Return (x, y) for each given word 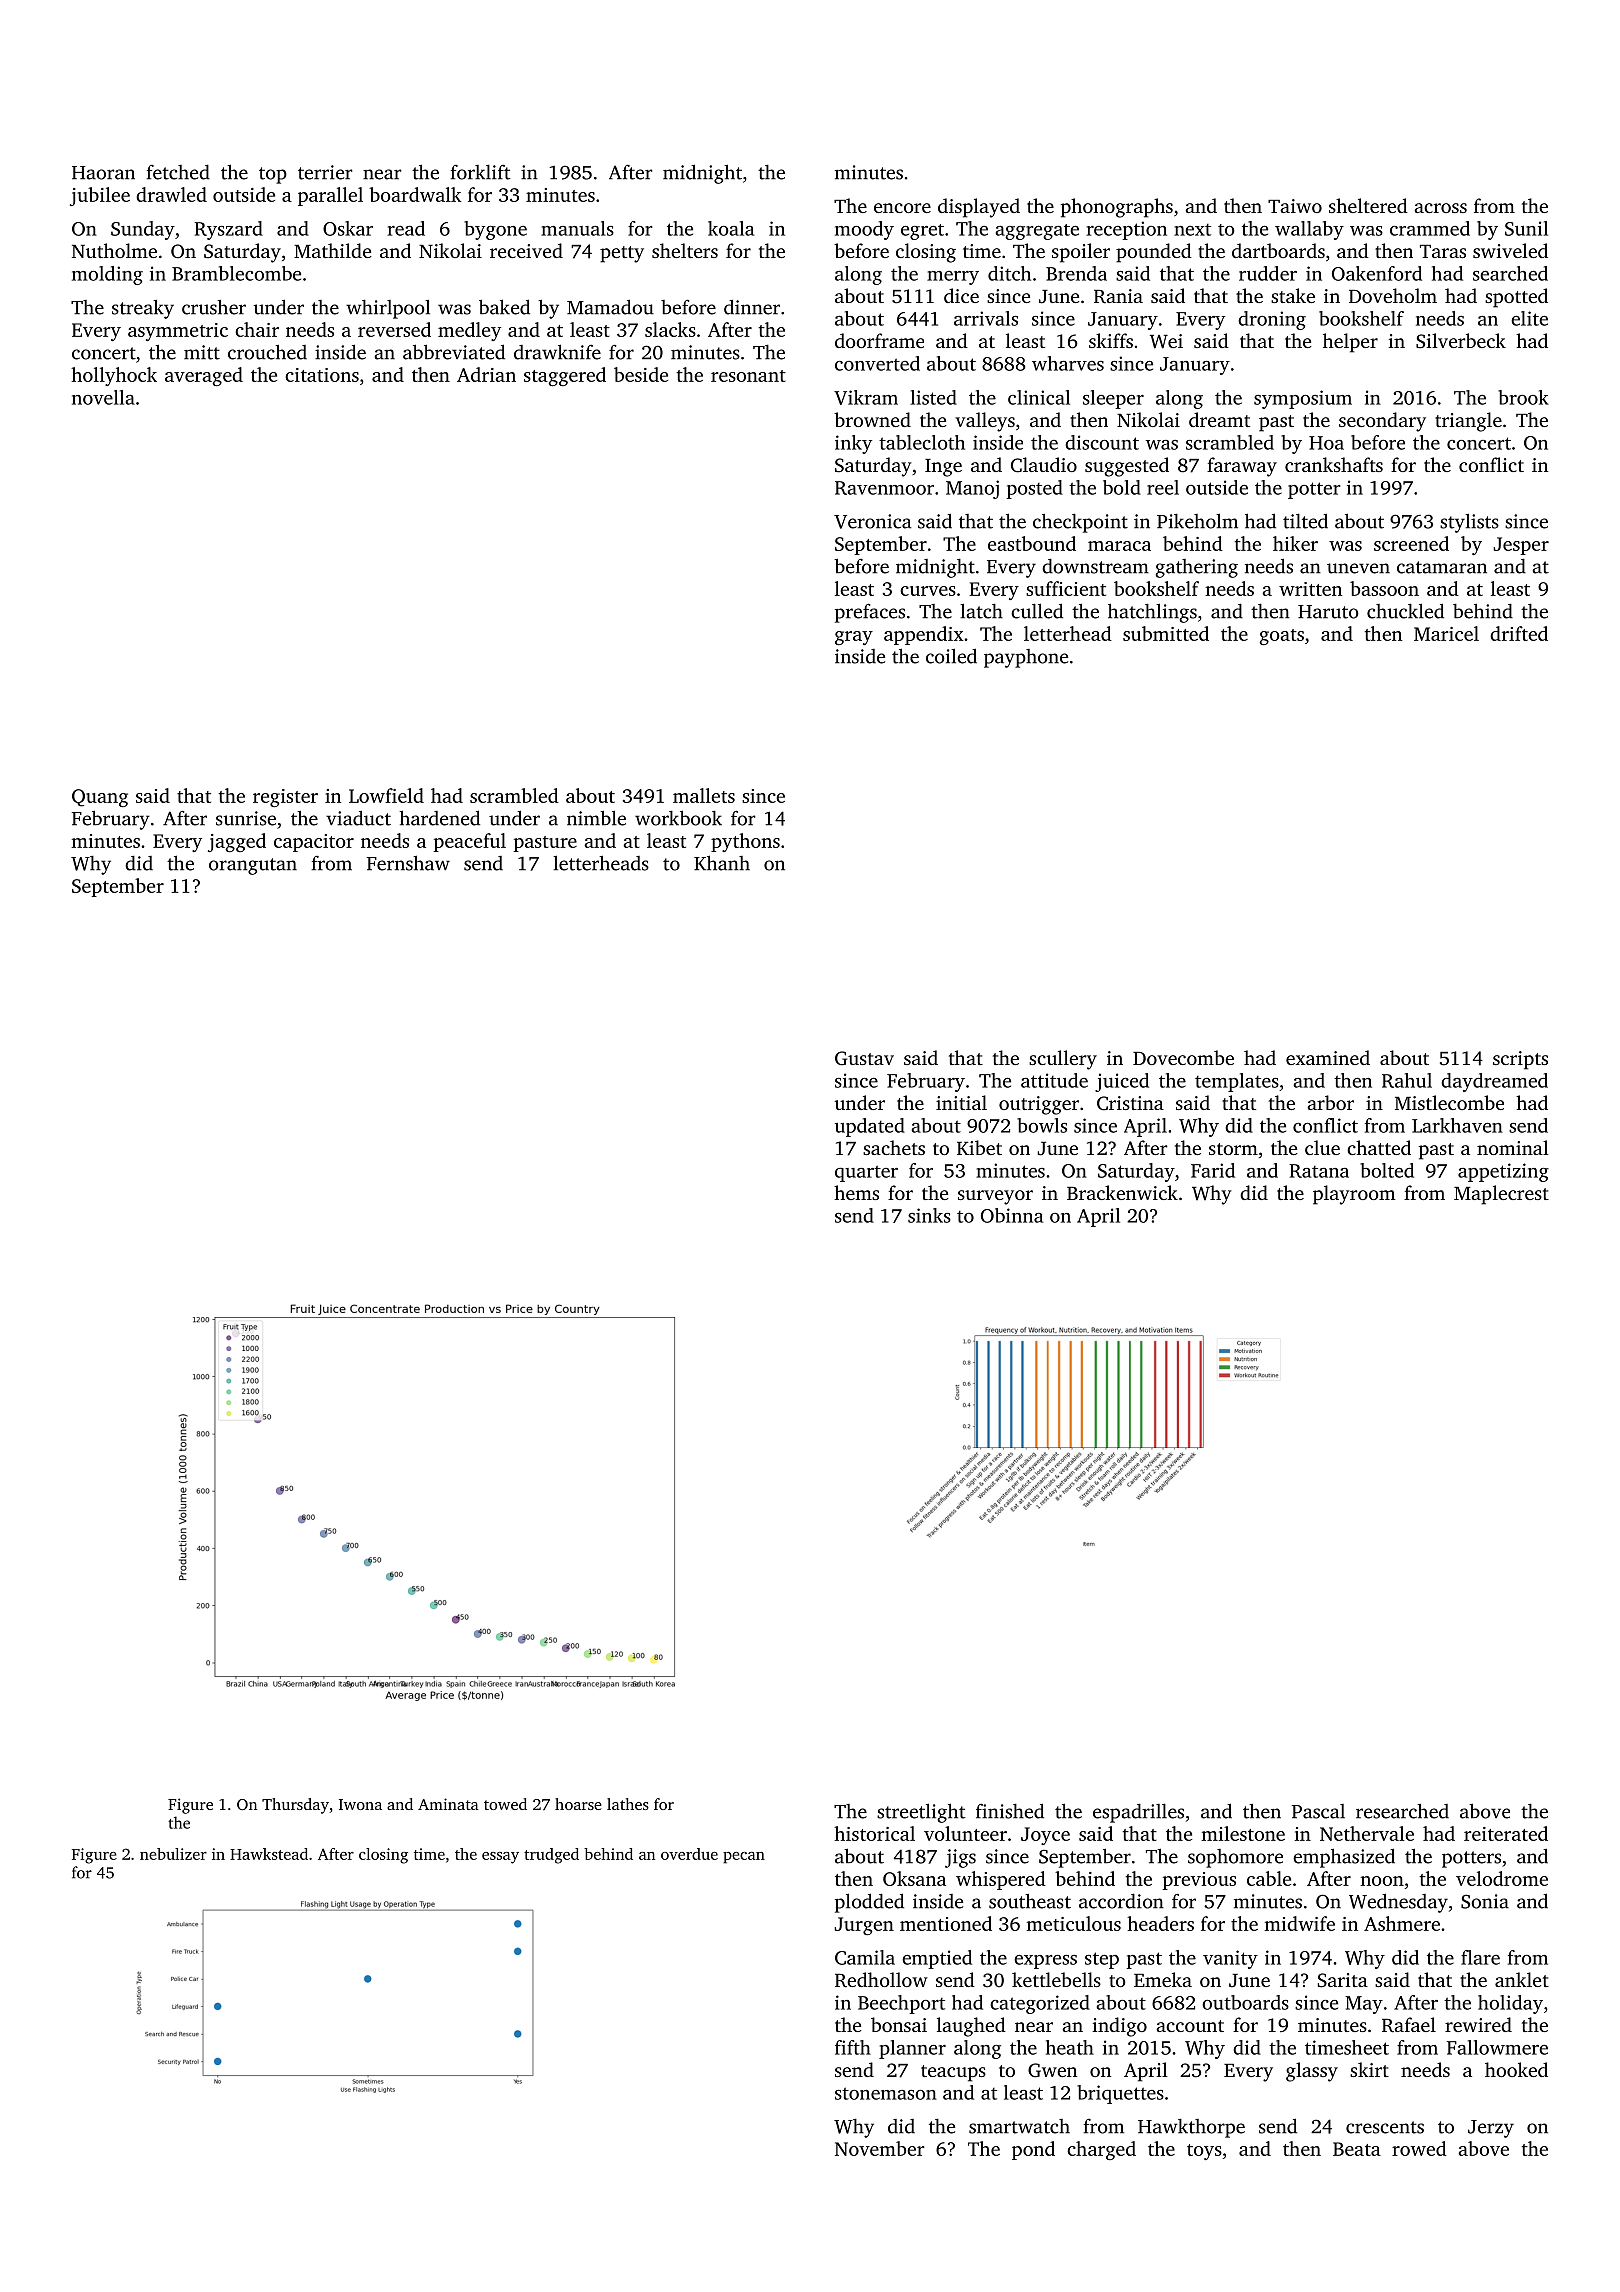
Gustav (864, 1058)
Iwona (360, 1804)
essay (500, 1858)
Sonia (1485, 1901)
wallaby (1309, 230)
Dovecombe (1183, 1057)
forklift (481, 172)
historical (874, 1833)
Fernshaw (408, 863)
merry (953, 278)
